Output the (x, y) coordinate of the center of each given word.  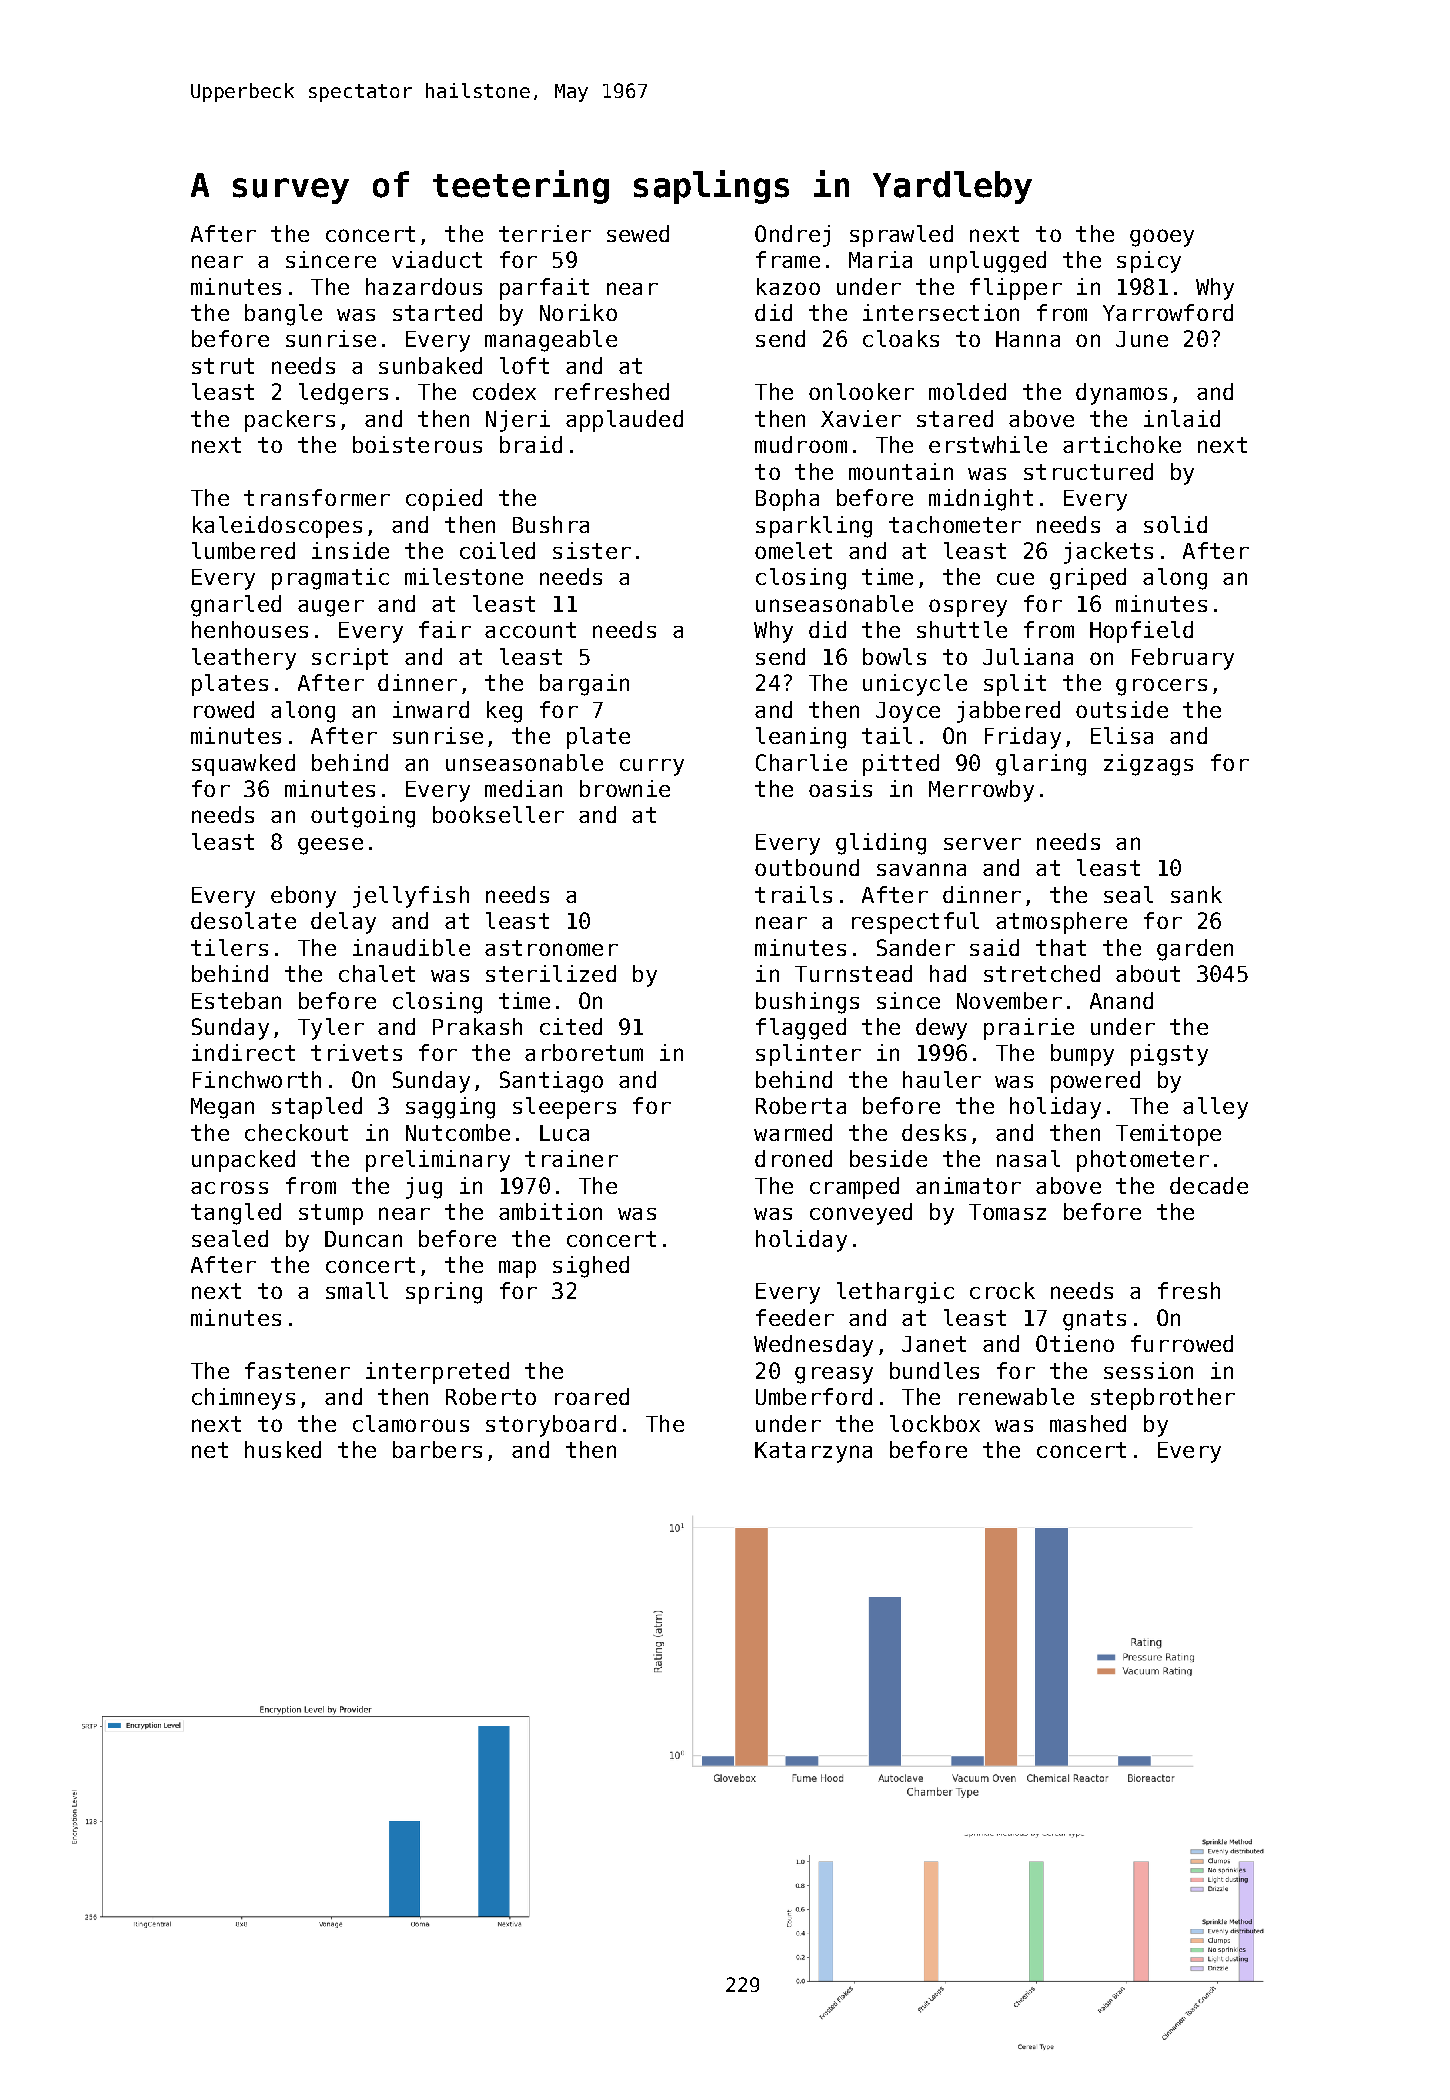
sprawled (901, 236)
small (357, 1290)
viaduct (437, 259)
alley (1215, 1108)
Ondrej (792, 236)
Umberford (814, 1396)
